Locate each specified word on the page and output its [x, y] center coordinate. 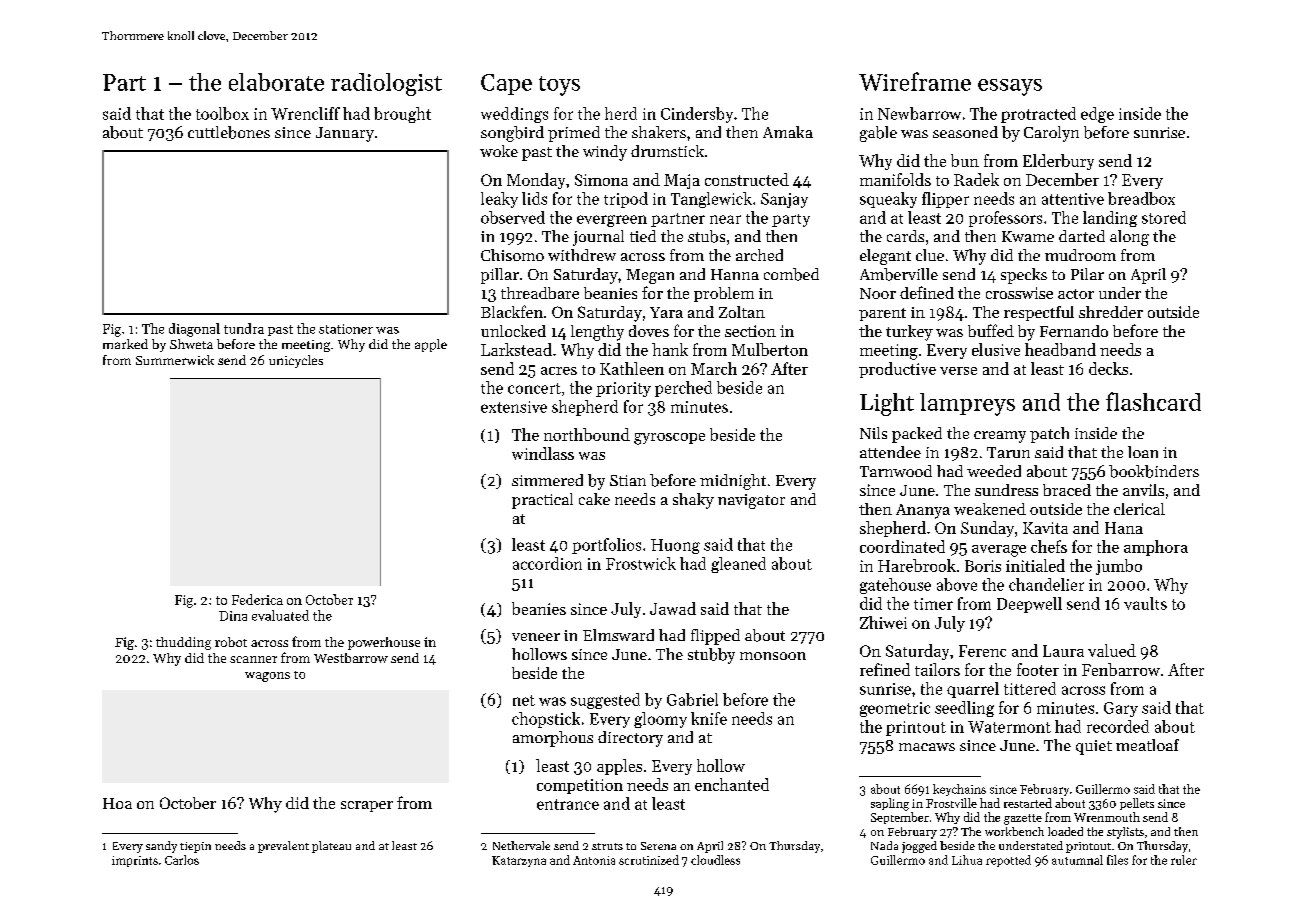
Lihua [967, 860]
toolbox [222, 113]
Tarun [1008, 452]
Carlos [182, 860]
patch [1049, 435]
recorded [1118, 726]
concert [534, 388]
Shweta [191, 344]
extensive [514, 407]
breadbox [1141, 198]
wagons [267, 677]
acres [559, 371]
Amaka [788, 132]
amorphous [553, 739]
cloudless [715, 860]
